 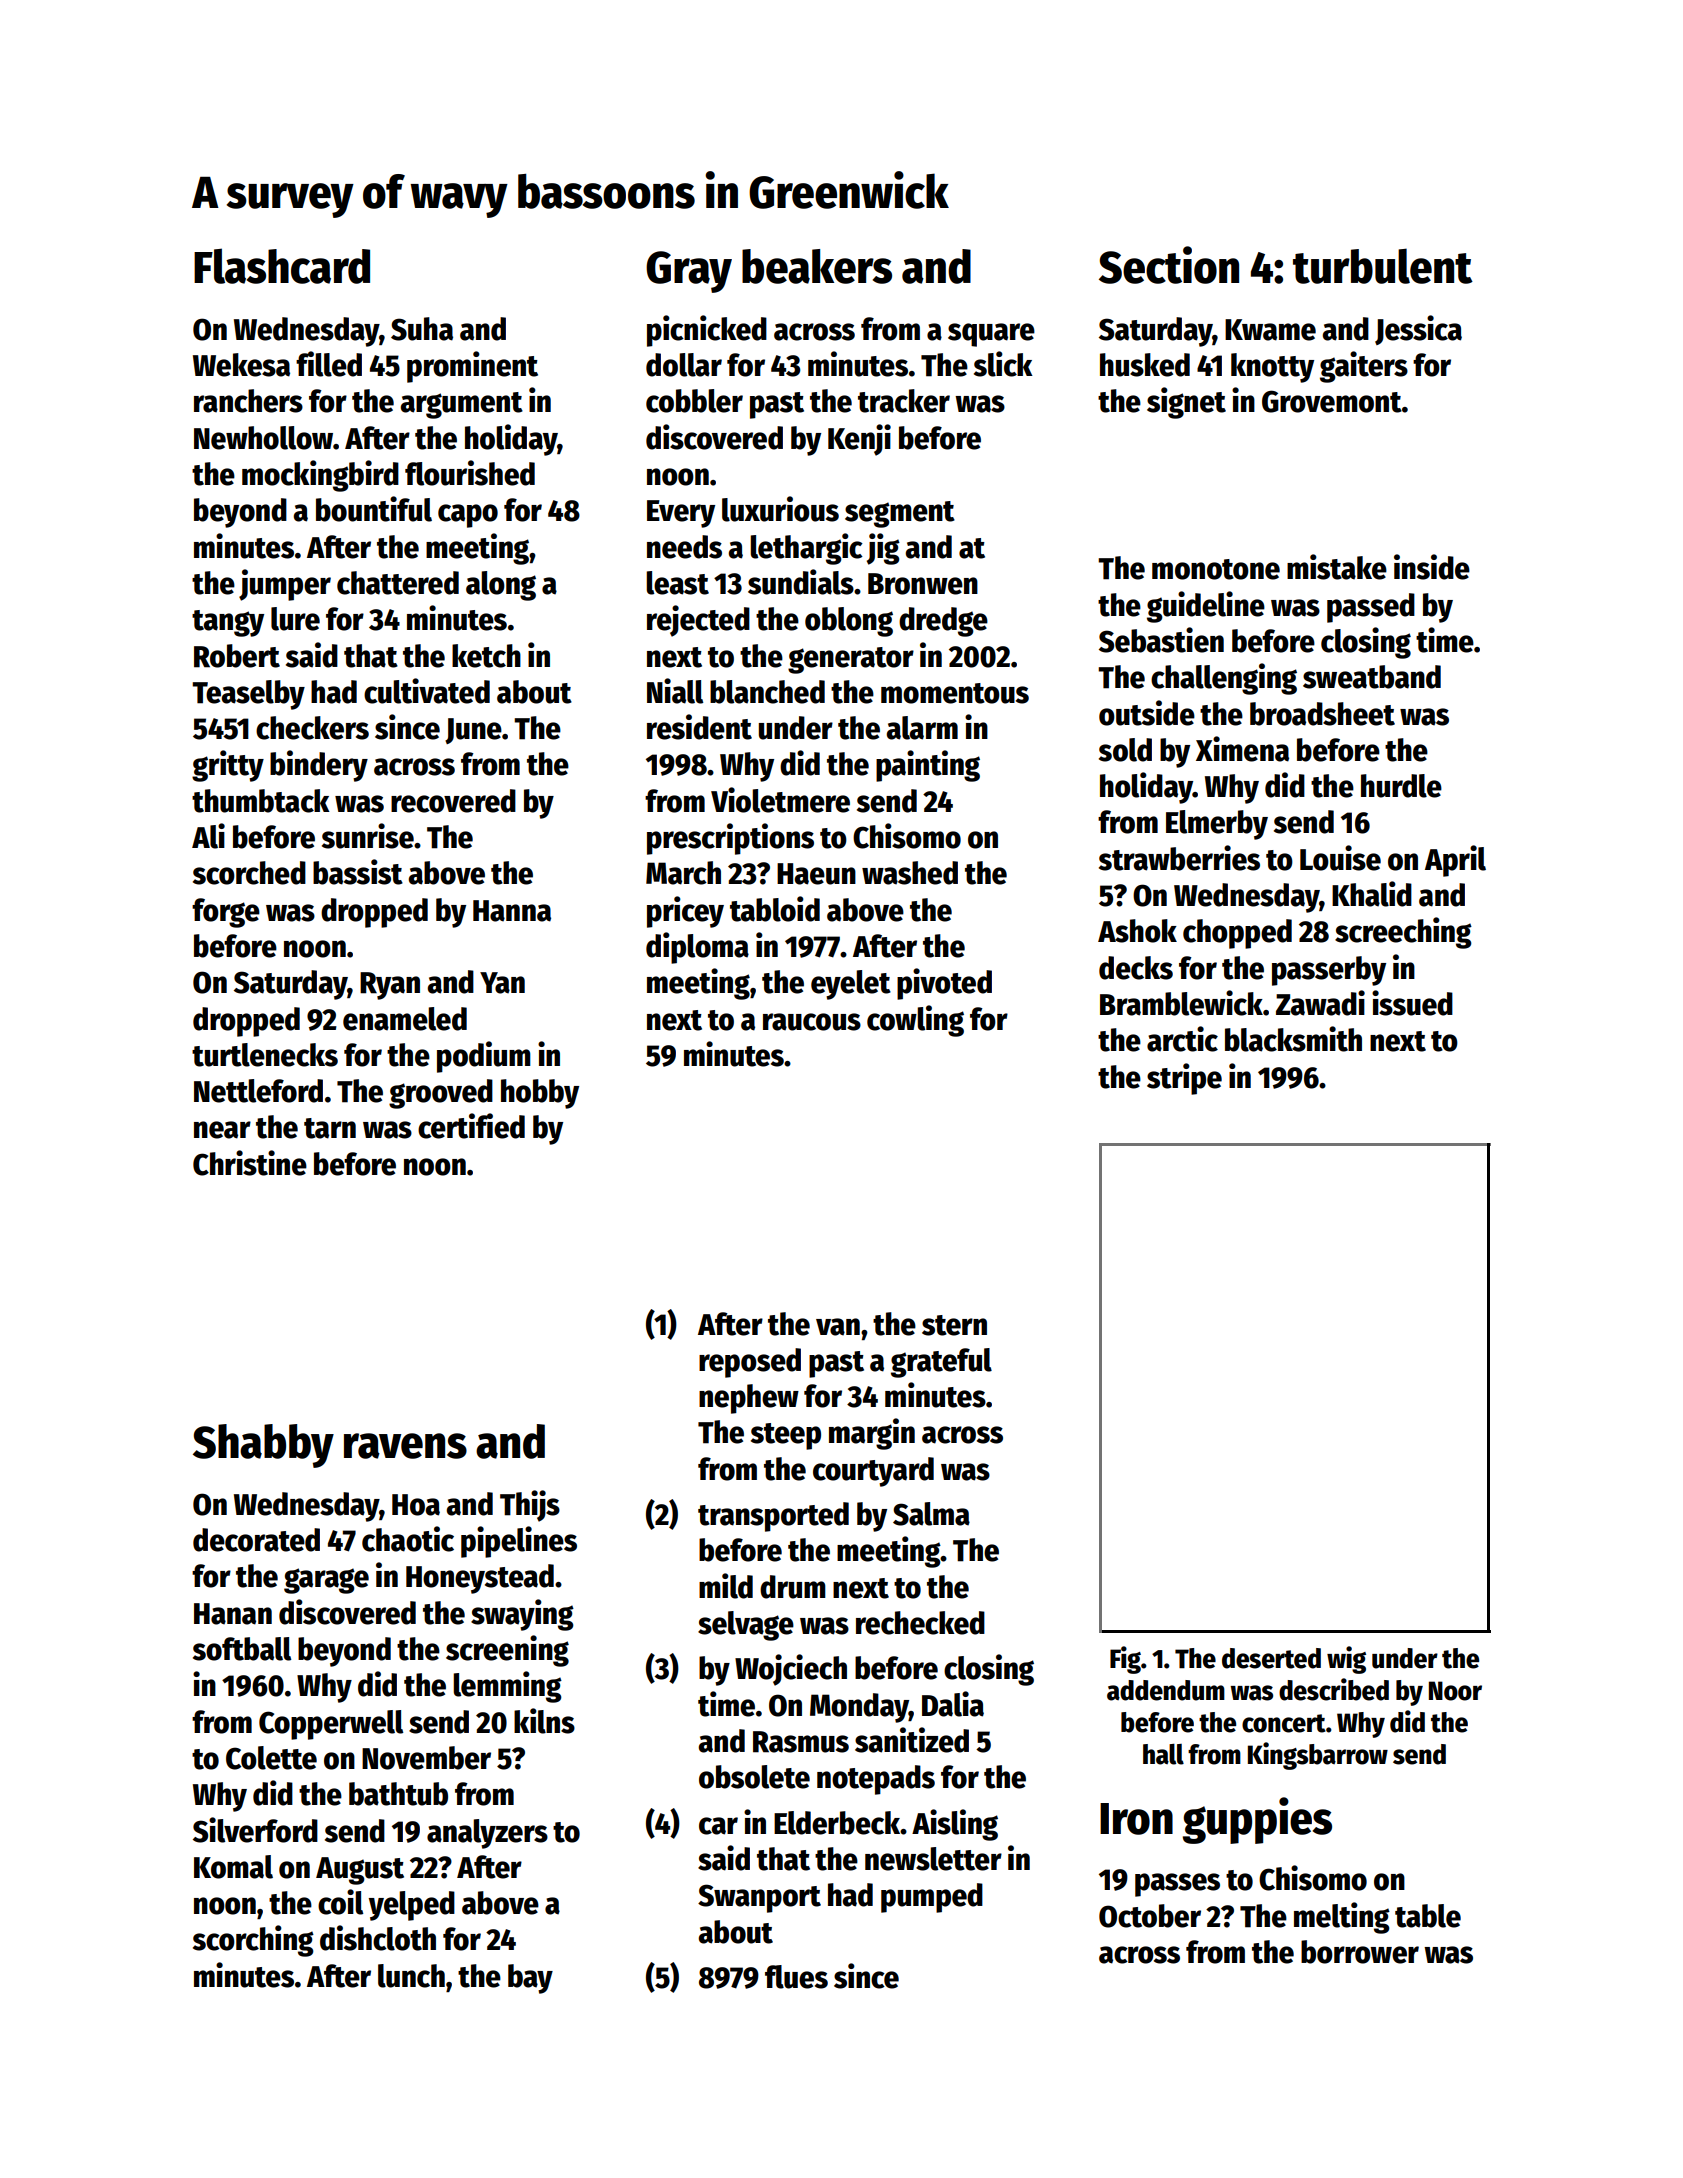 I want to click on sunrise, so click(x=368, y=836).
